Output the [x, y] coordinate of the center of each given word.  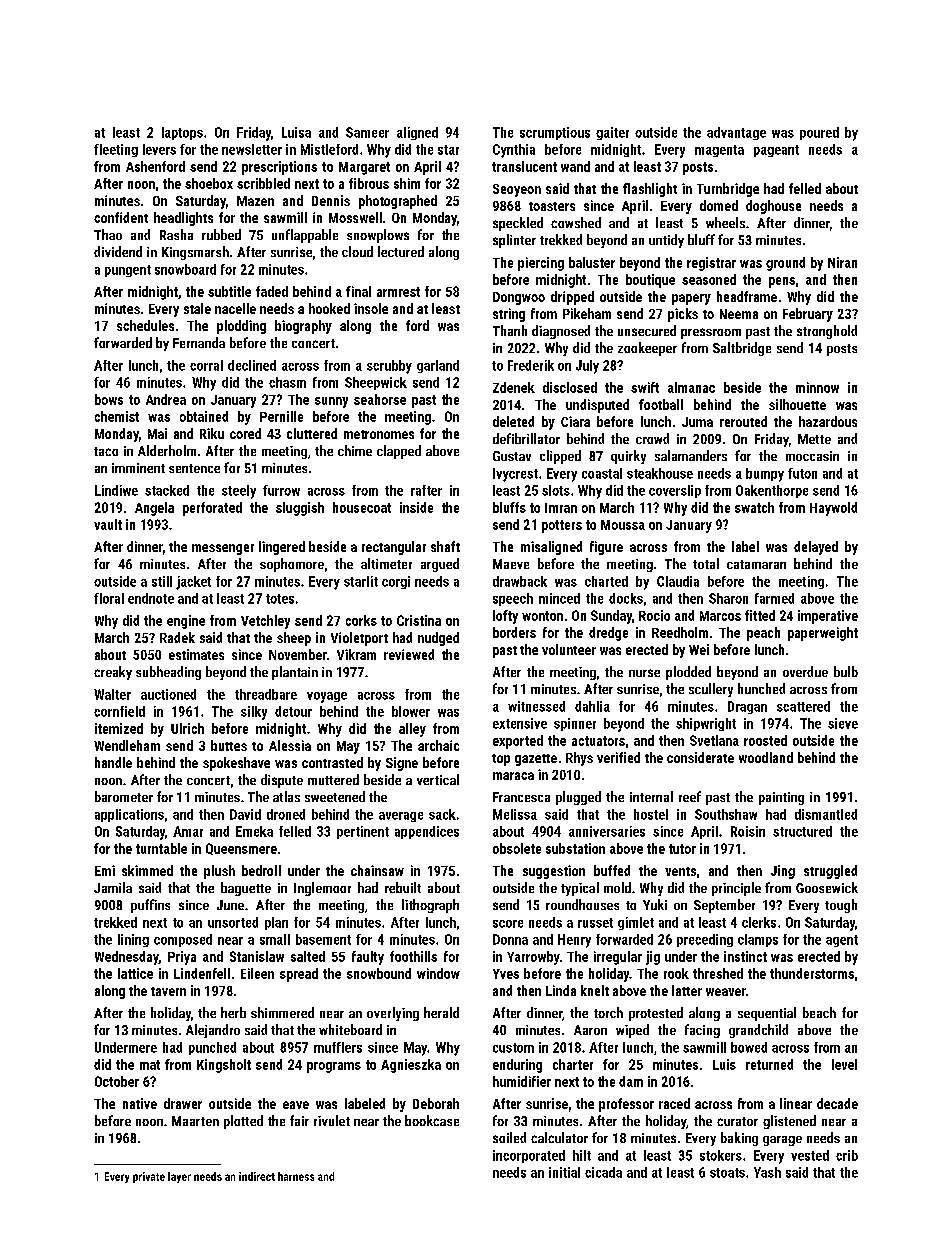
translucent [524, 166]
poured [819, 133]
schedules [145, 325]
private [149, 1177]
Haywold [833, 509]
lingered [282, 548]
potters [562, 526]
